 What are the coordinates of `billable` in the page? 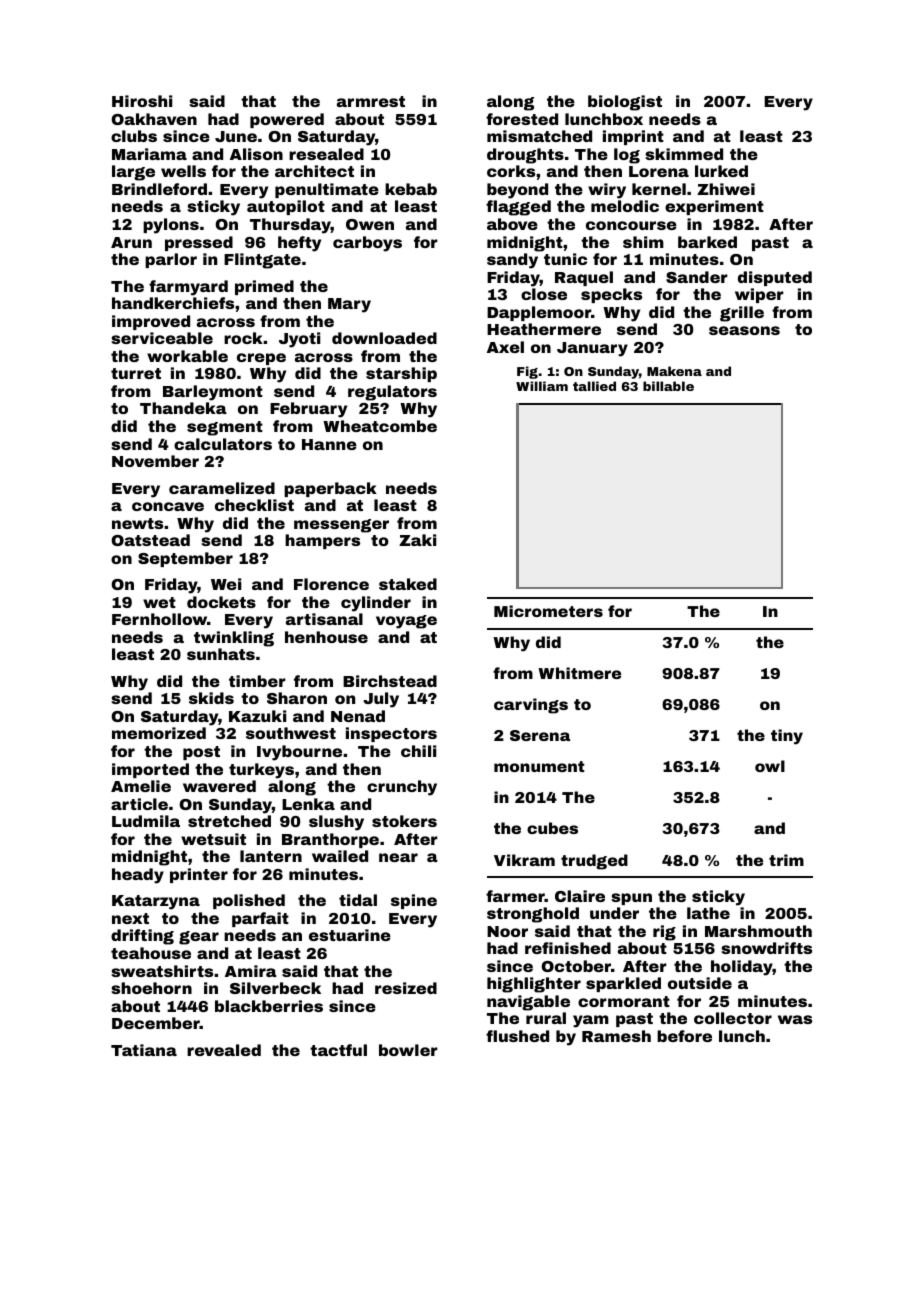 It's located at (668, 386).
